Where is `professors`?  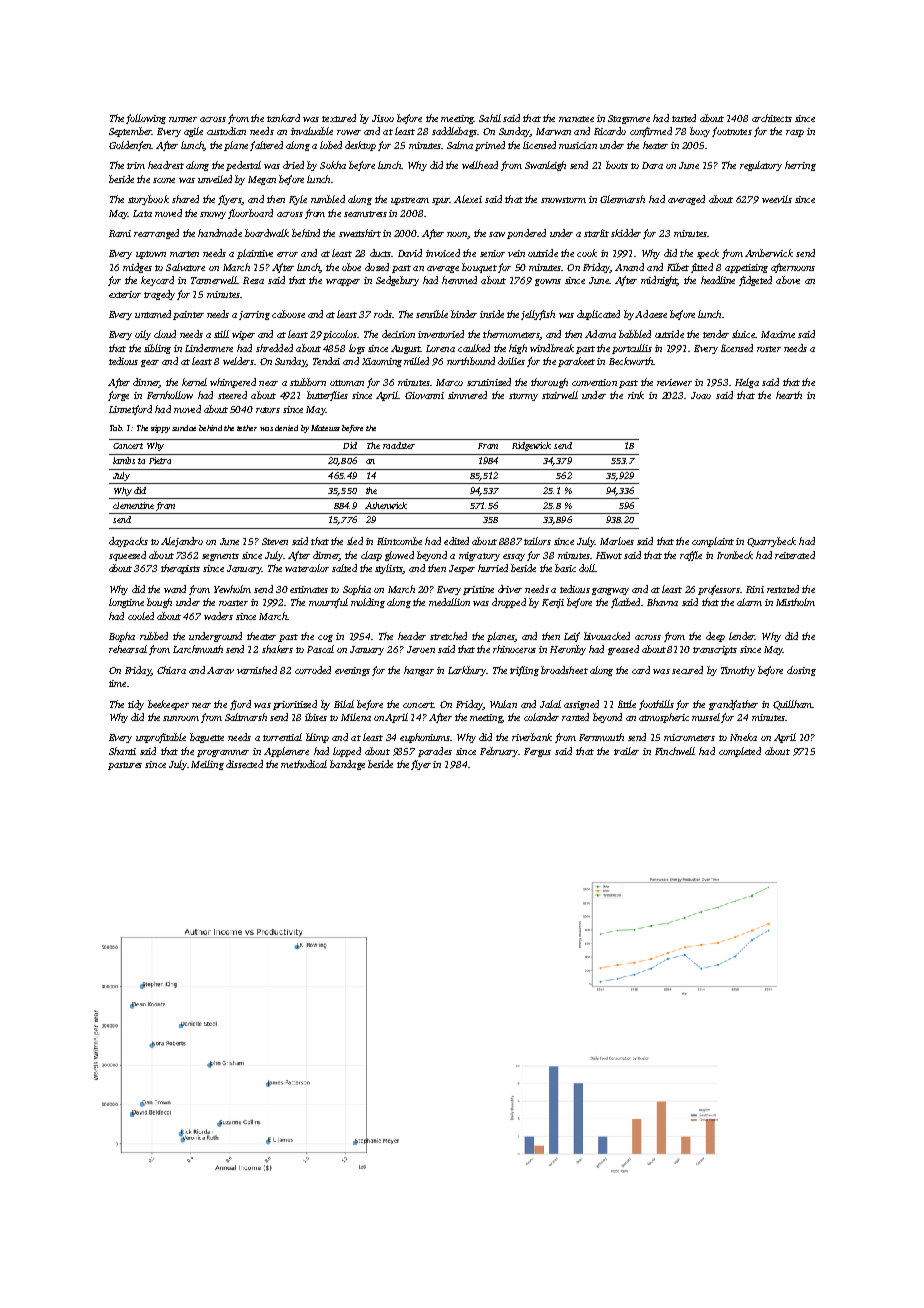
professors is located at coordinates (719, 590).
